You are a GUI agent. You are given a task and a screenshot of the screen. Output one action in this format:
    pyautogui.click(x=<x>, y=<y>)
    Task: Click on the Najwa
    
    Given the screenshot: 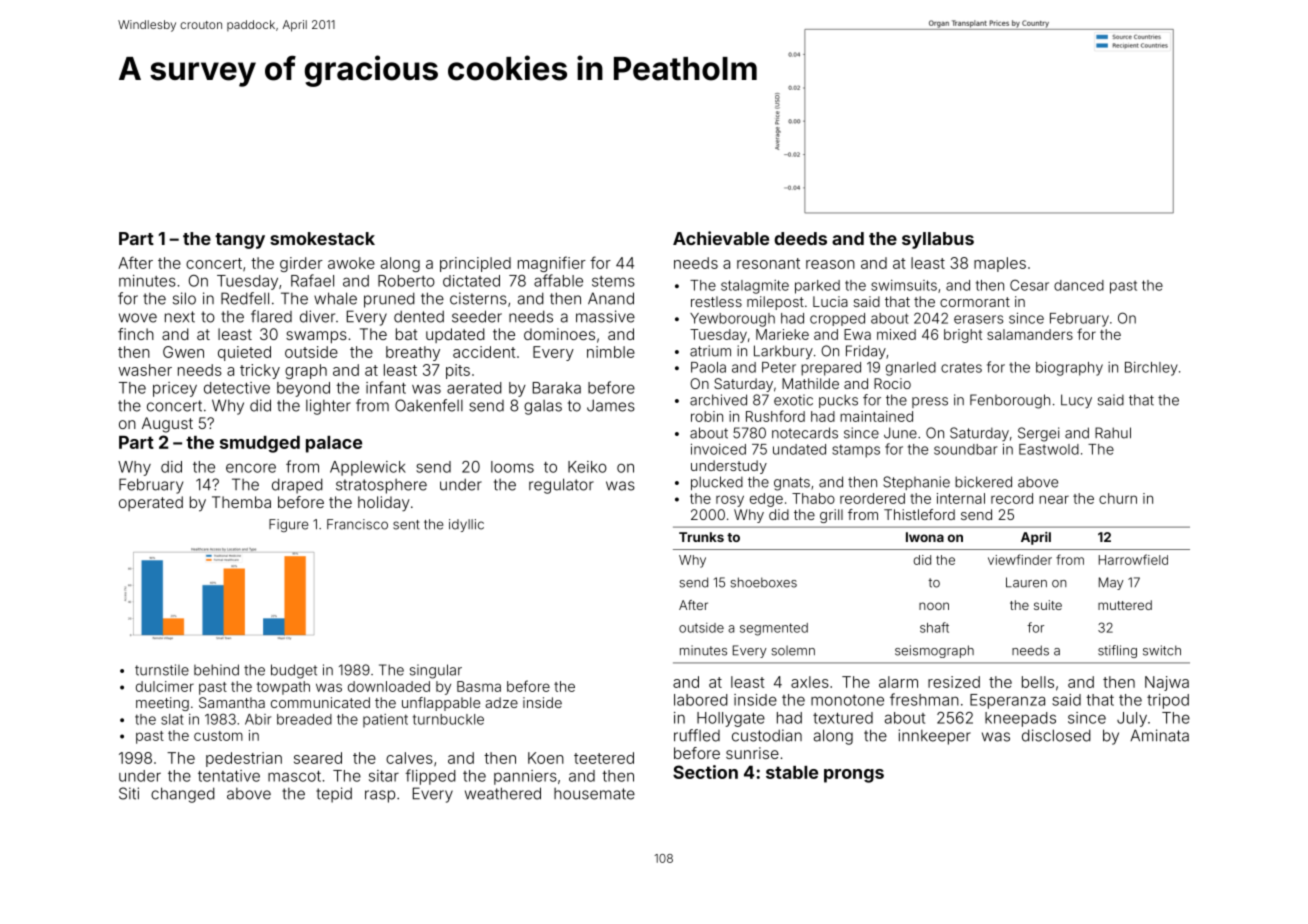 What is the action you would take?
    pyautogui.click(x=1167, y=683)
